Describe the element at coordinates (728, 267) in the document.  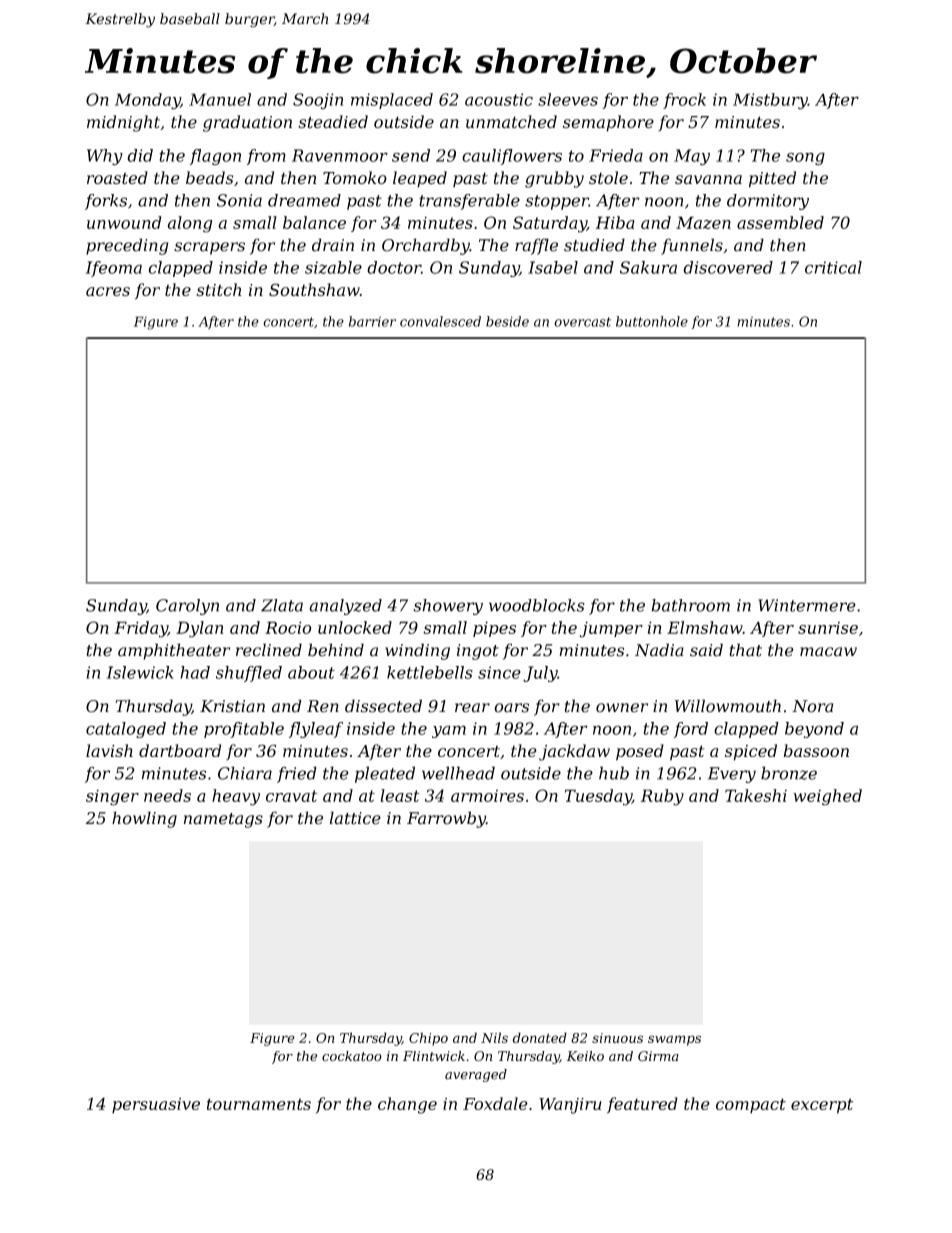
I see `discovered` at that location.
